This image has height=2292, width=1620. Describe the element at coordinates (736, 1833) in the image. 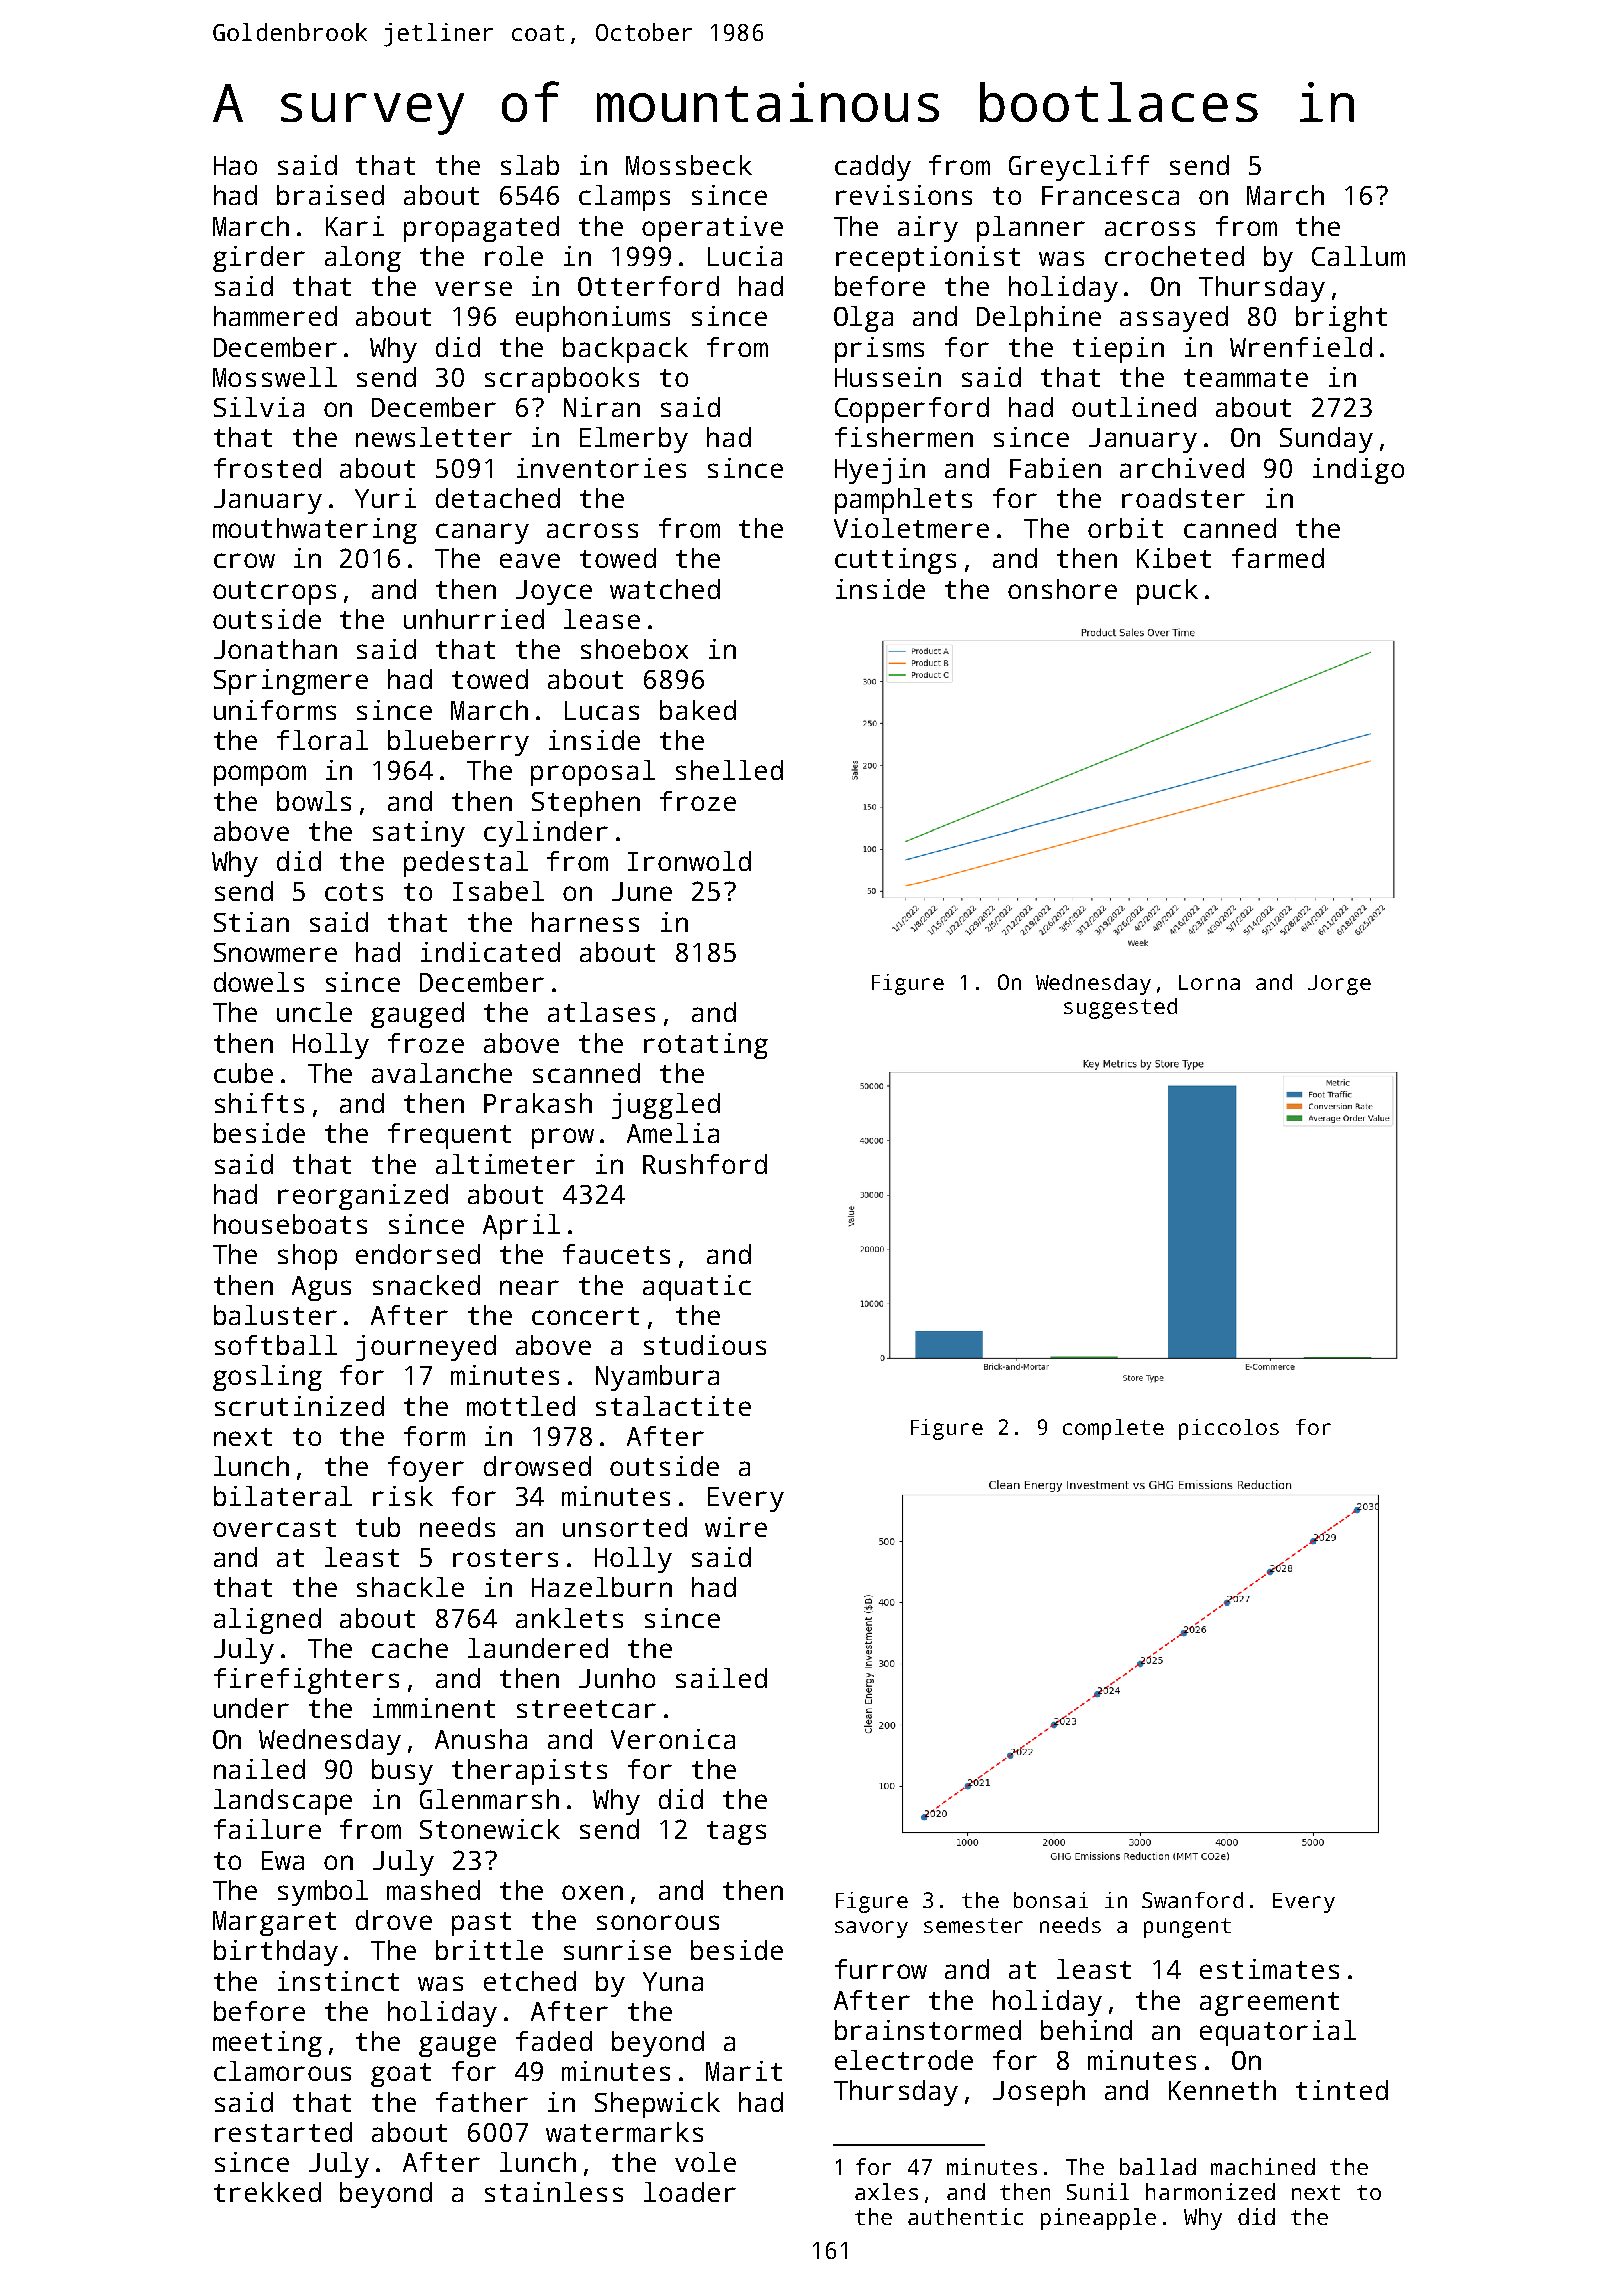

I see `tags` at that location.
